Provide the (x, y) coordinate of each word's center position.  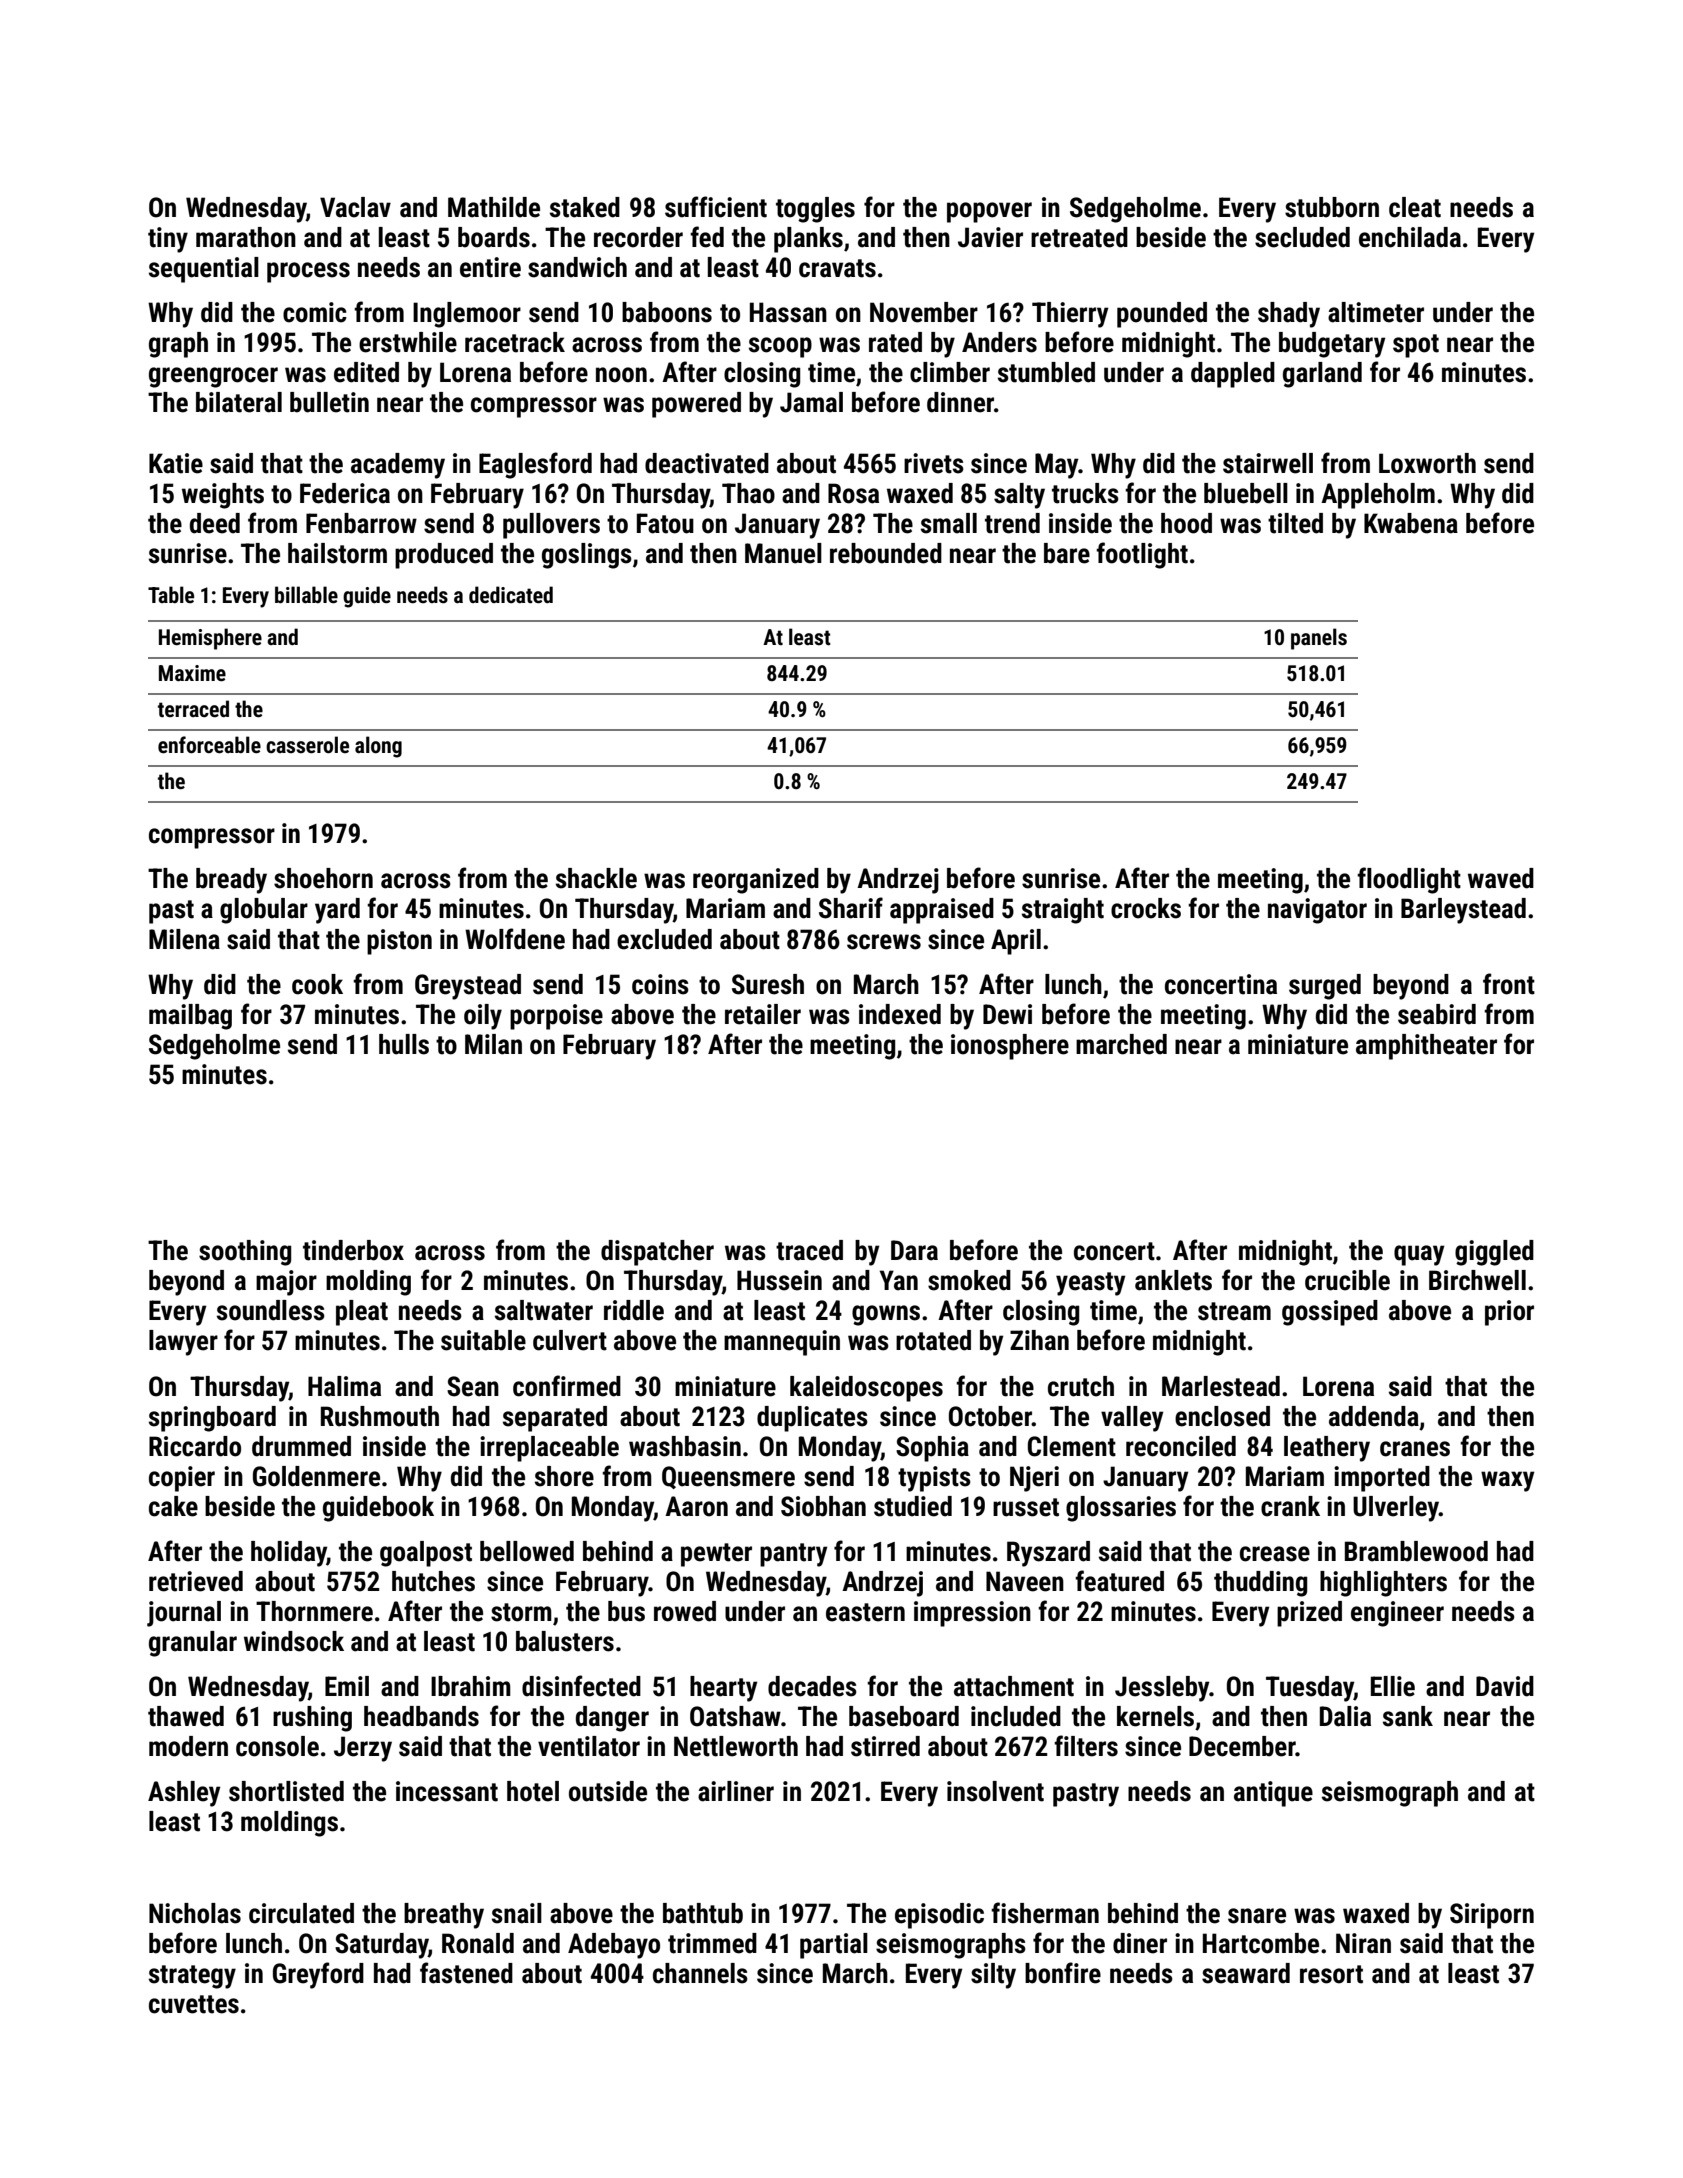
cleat (1415, 207)
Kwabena (1411, 523)
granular (193, 1644)
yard (337, 911)
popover (989, 212)
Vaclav (355, 207)
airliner (736, 1791)
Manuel (783, 553)
